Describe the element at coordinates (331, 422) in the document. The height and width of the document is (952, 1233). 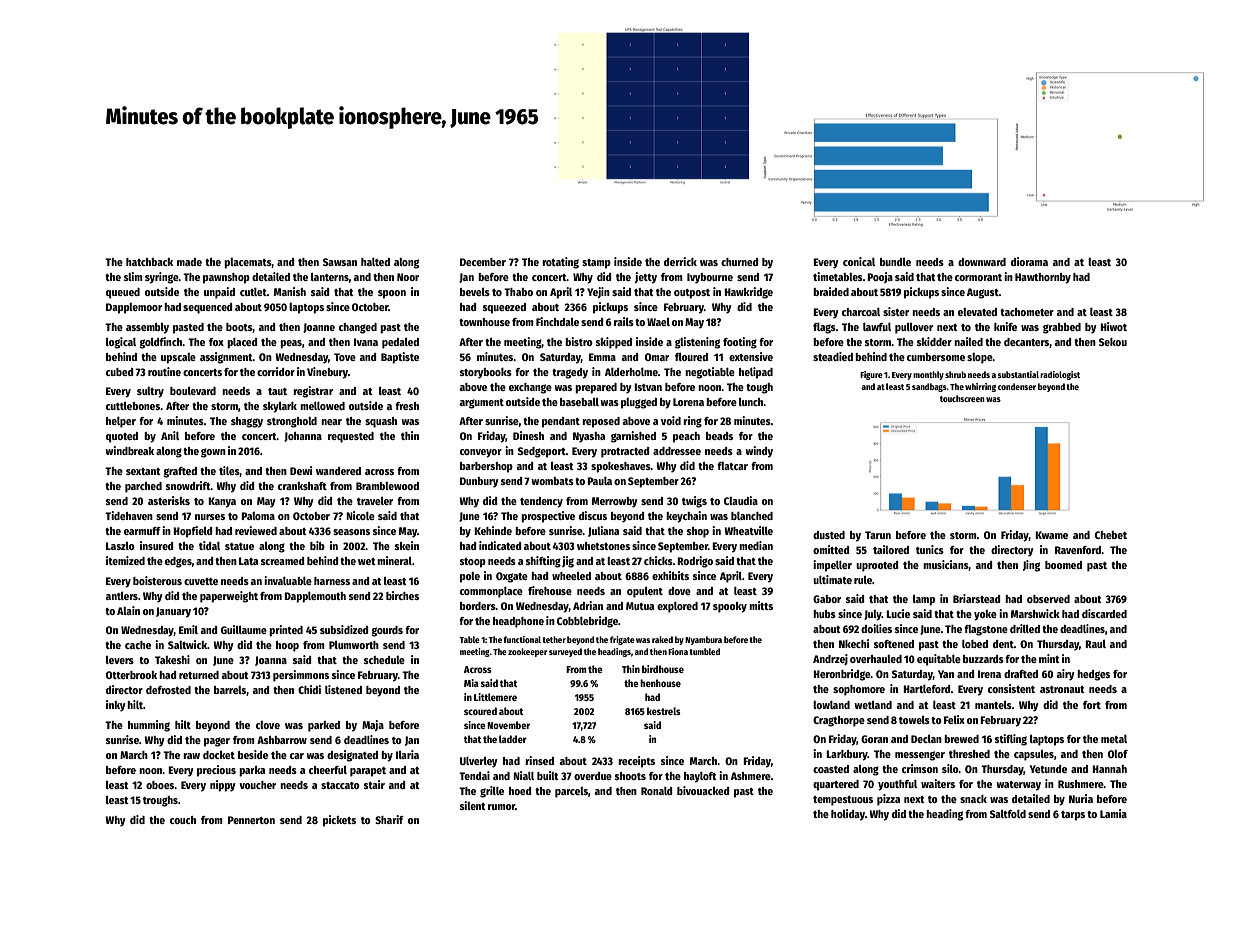
I see `near` at that location.
